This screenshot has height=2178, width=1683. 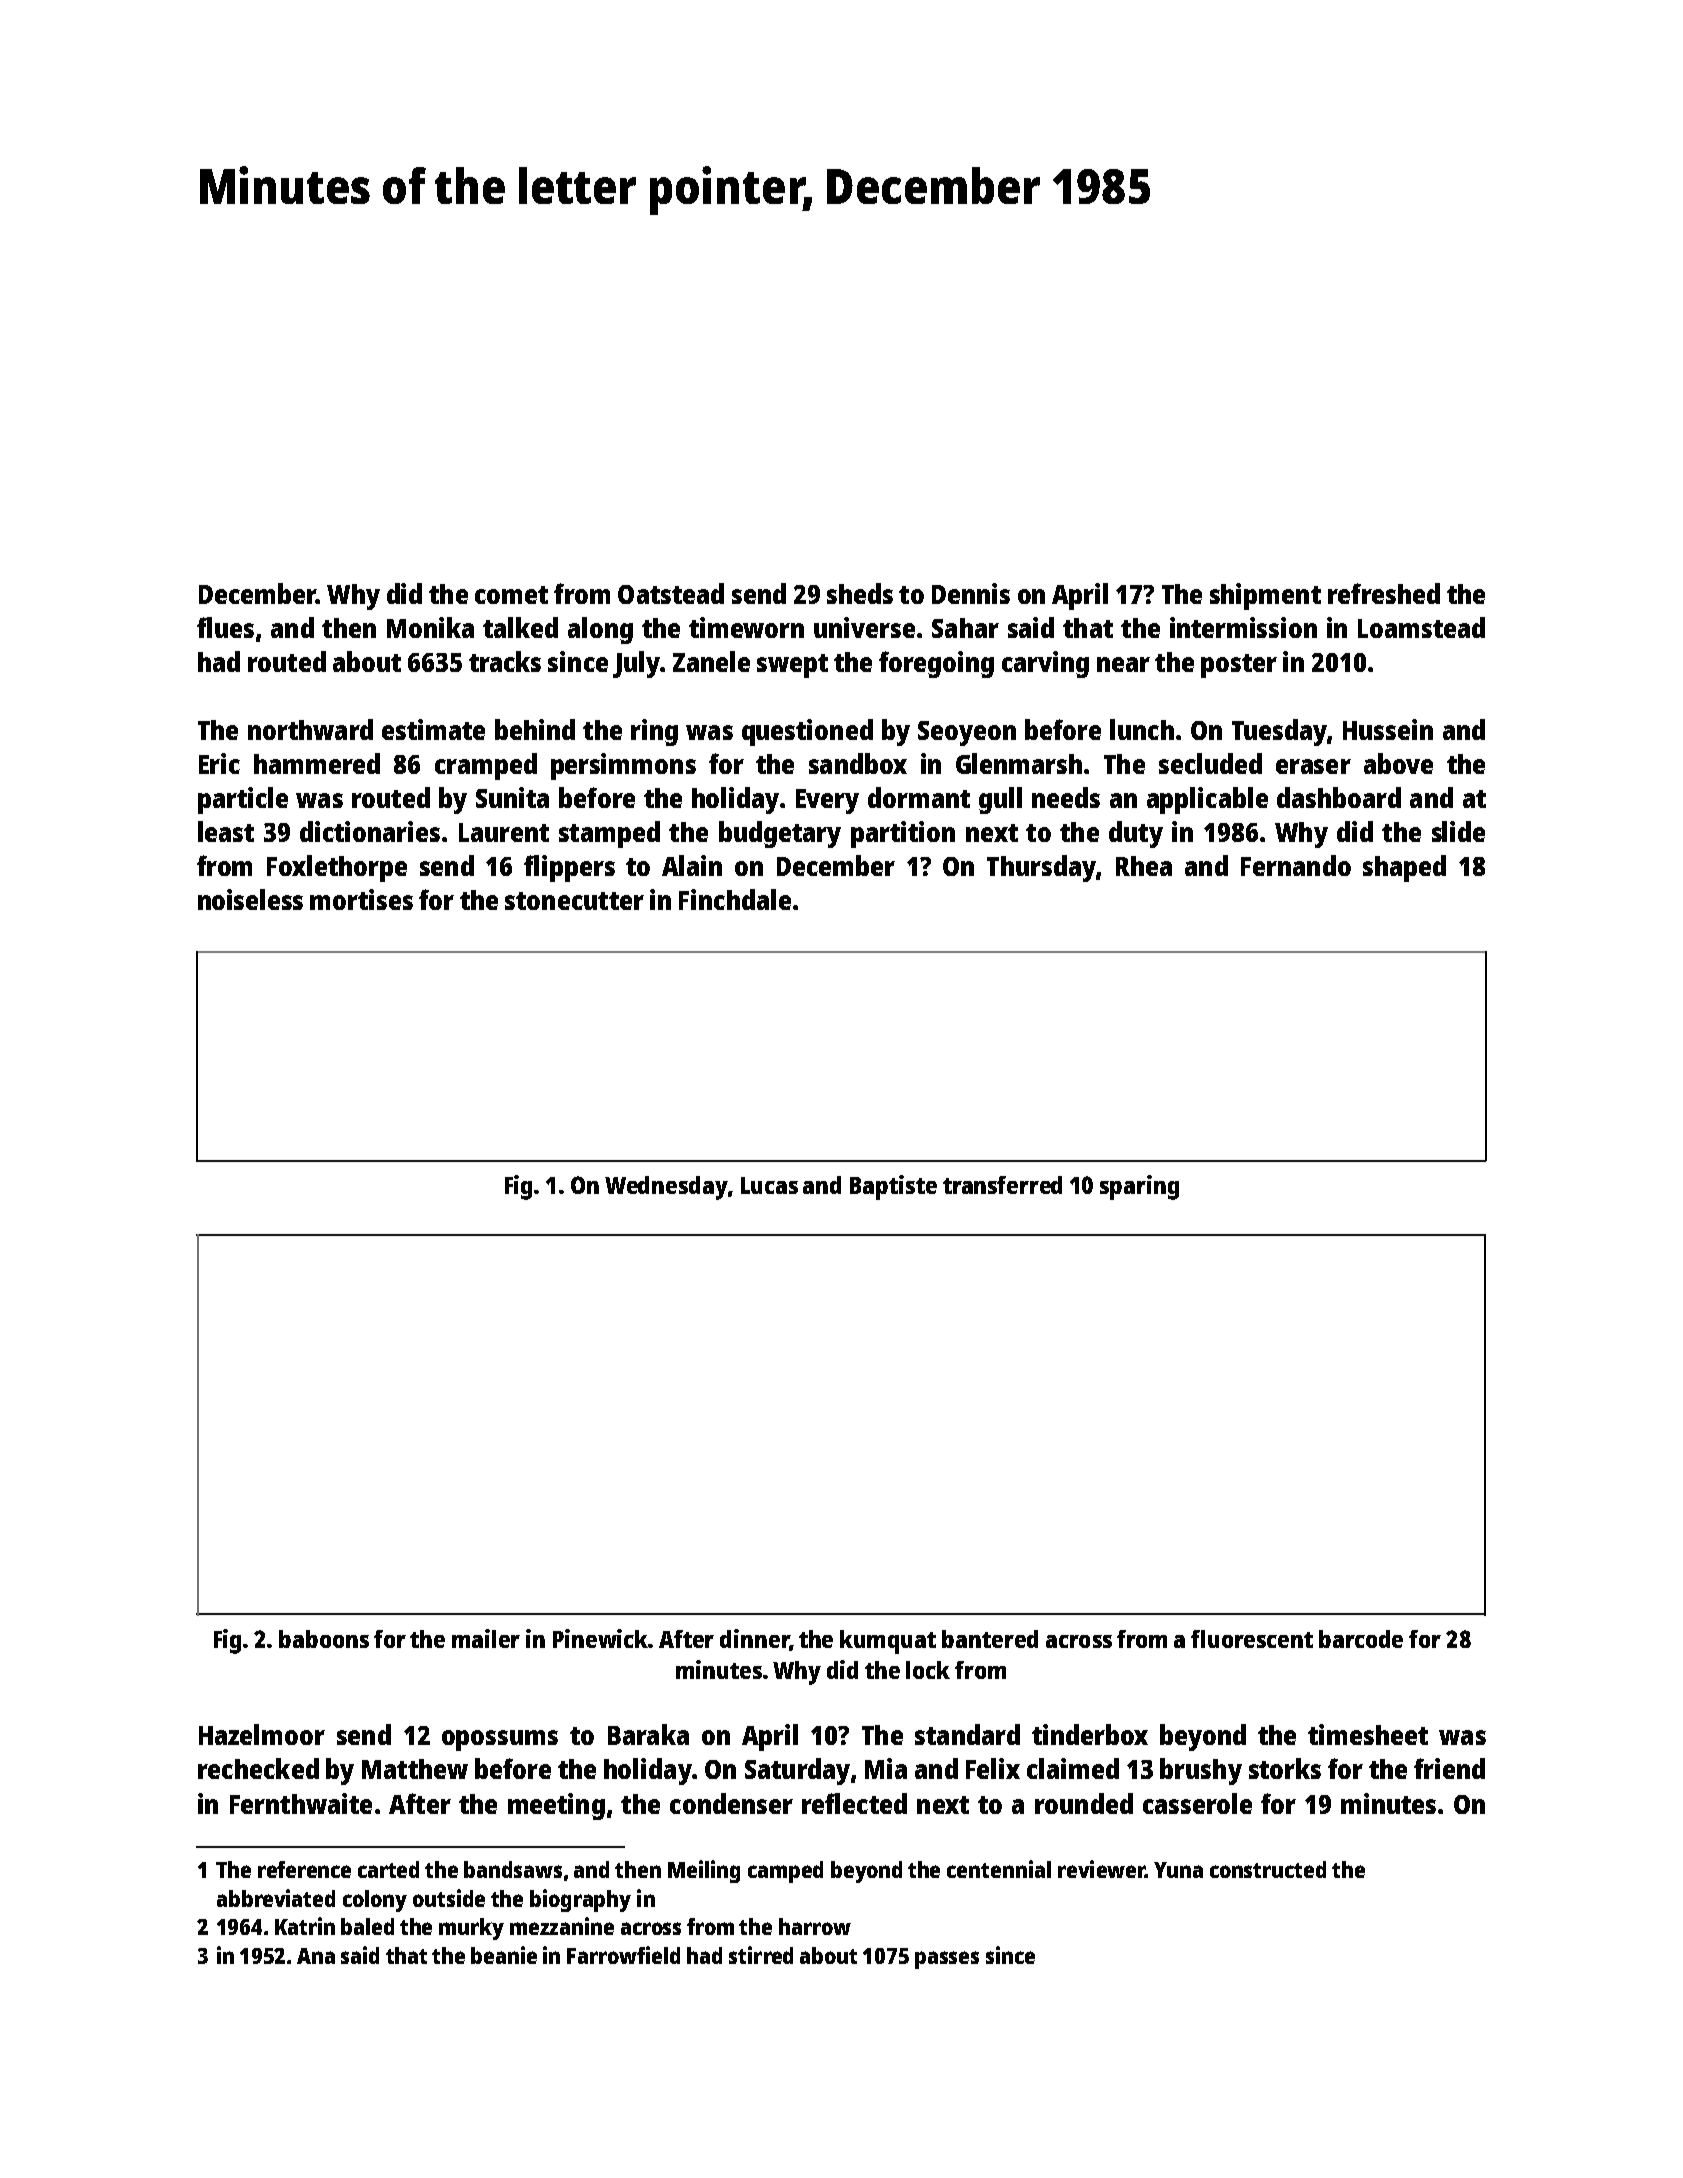 What do you see at coordinates (666, 1188) in the screenshot?
I see `Wednesday` at bounding box center [666, 1188].
